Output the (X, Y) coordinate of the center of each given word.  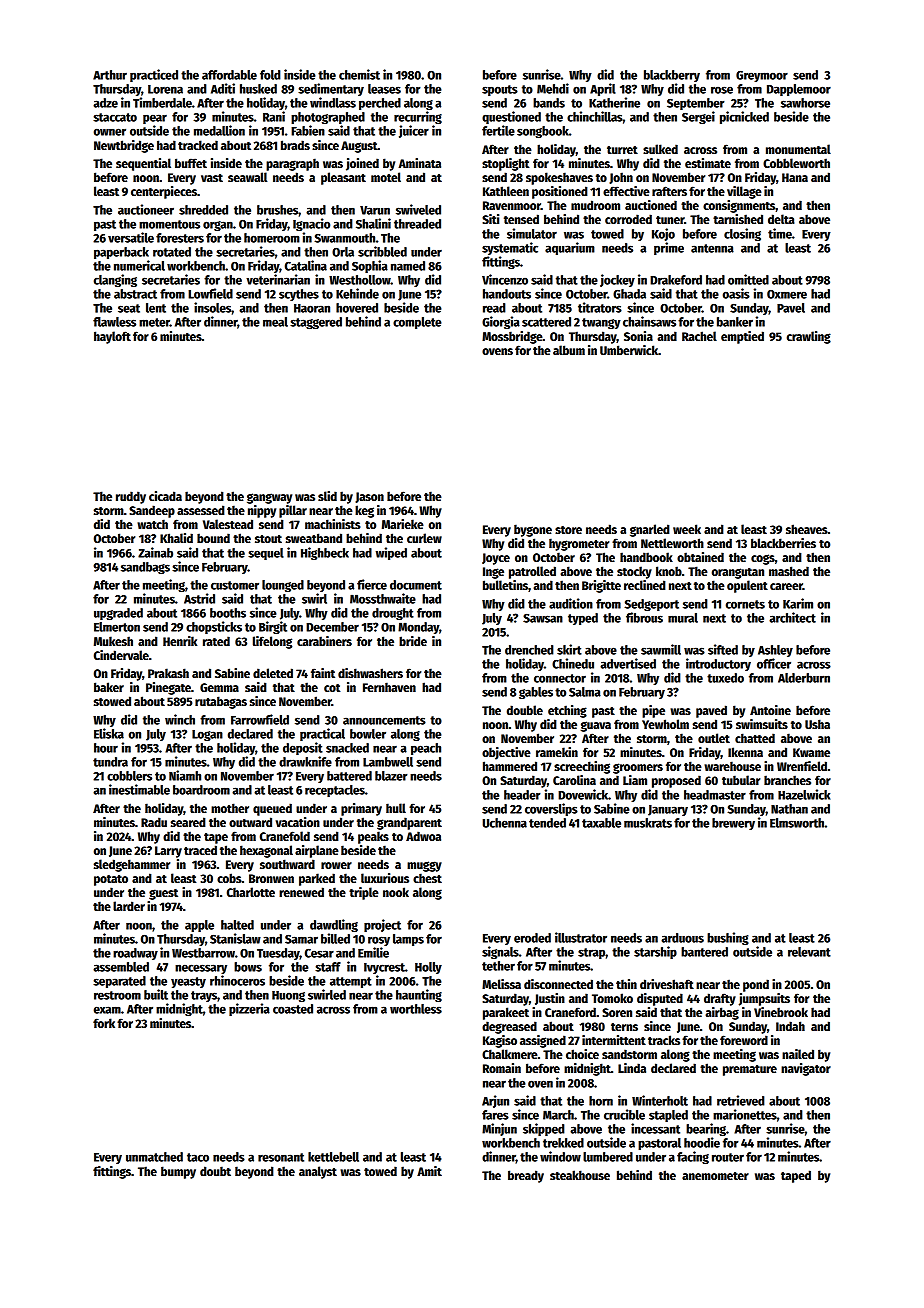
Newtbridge (124, 146)
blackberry (672, 76)
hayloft (112, 337)
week (687, 529)
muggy (424, 866)
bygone (533, 530)
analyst (318, 1172)
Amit (429, 1171)
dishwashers (370, 673)
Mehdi (553, 88)
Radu (154, 822)
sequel (266, 554)
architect (792, 617)
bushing (728, 938)
